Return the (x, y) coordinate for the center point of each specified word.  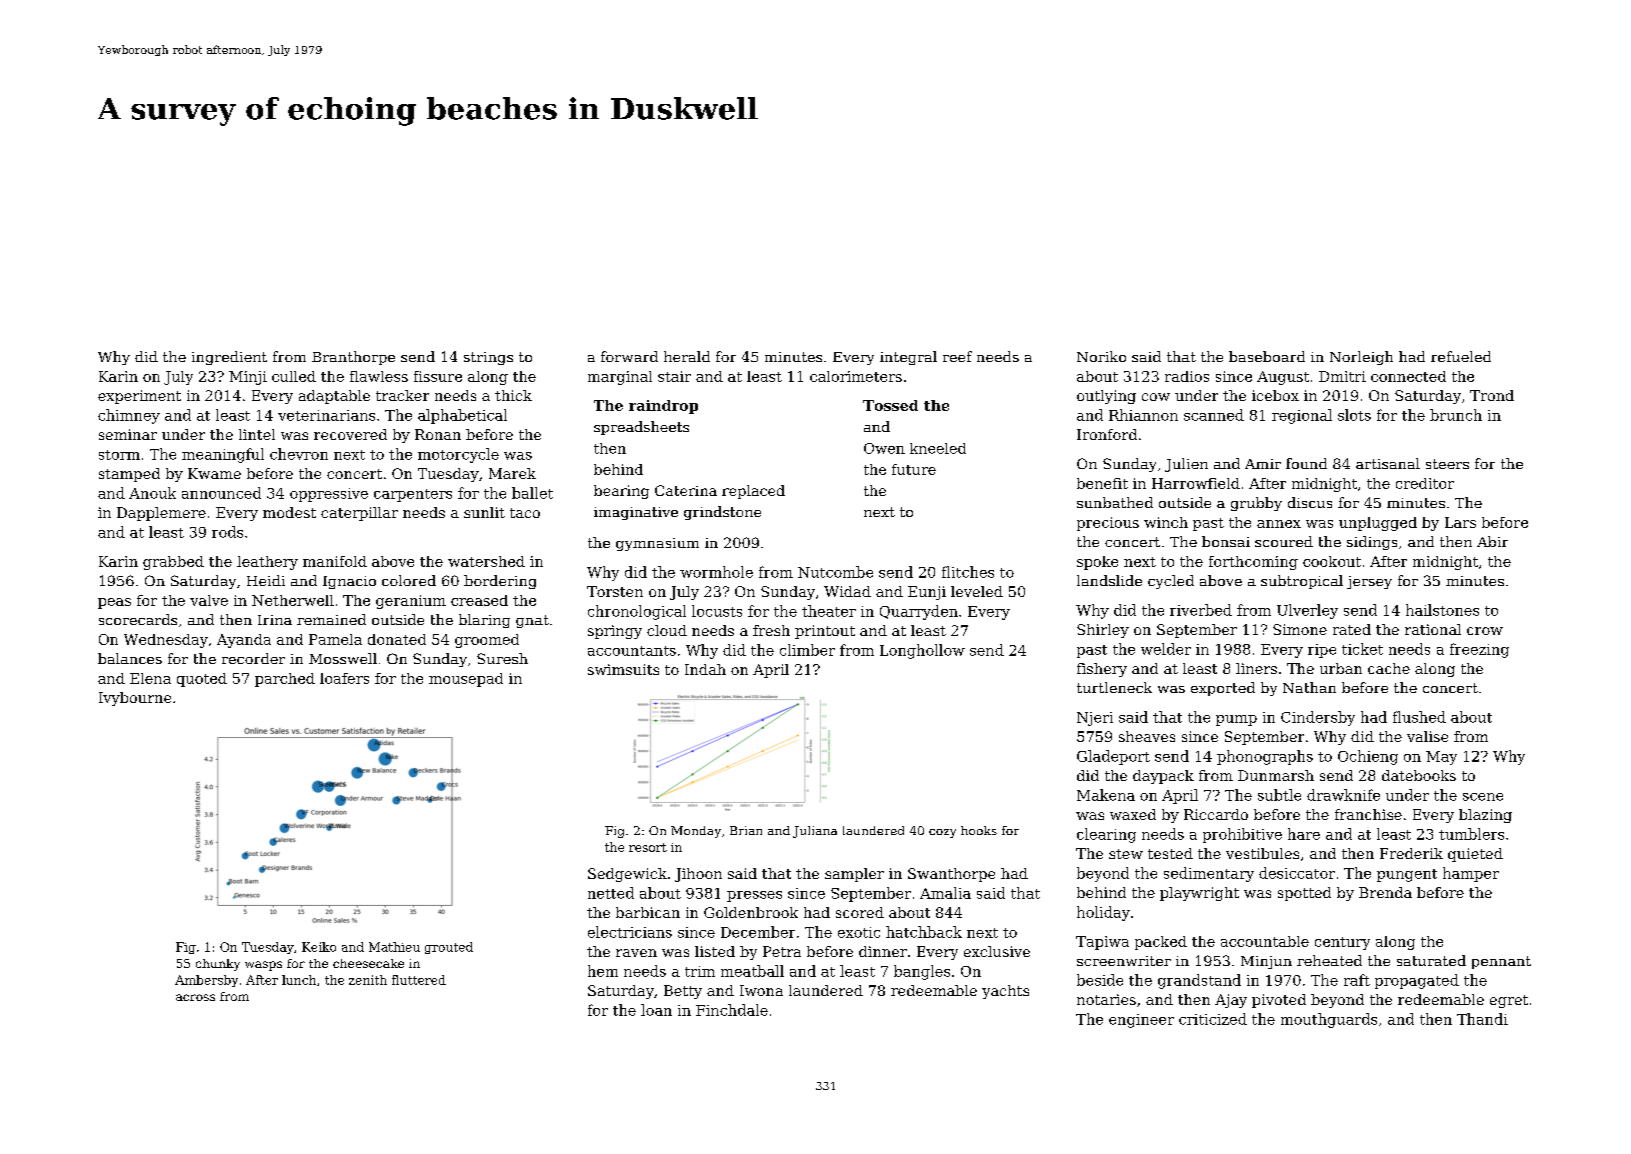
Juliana (815, 832)
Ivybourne (135, 699)
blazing (1485, 816)
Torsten (615, 591)
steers (1447, 464)
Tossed (890, 405)
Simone (1300, 629)
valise (1427, 736)
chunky (218, 965)
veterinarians (326, 415)
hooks (979, 830)
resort (648, 847)
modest (289, 512)
